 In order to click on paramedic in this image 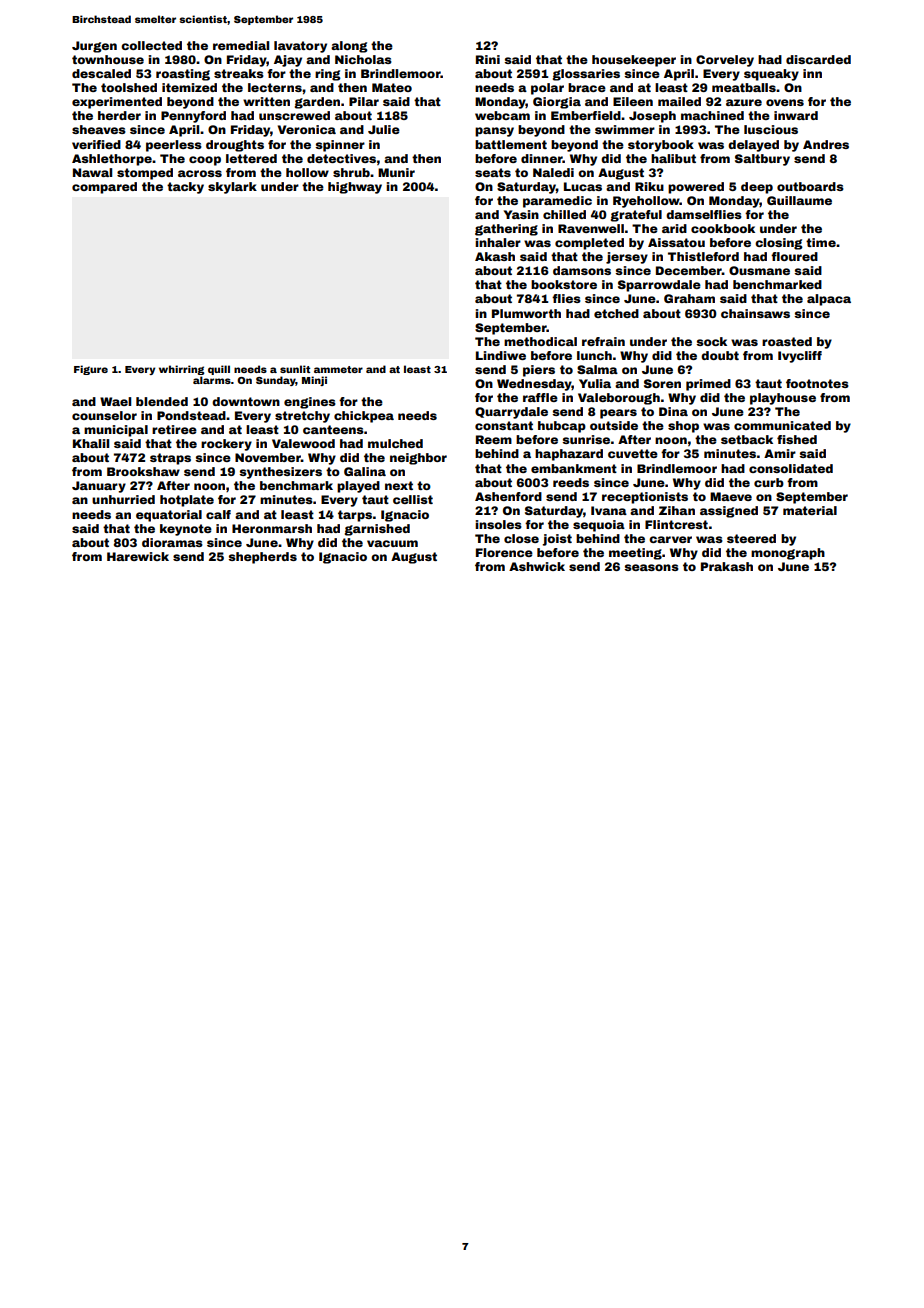, I will do `click(557, 202)`.
